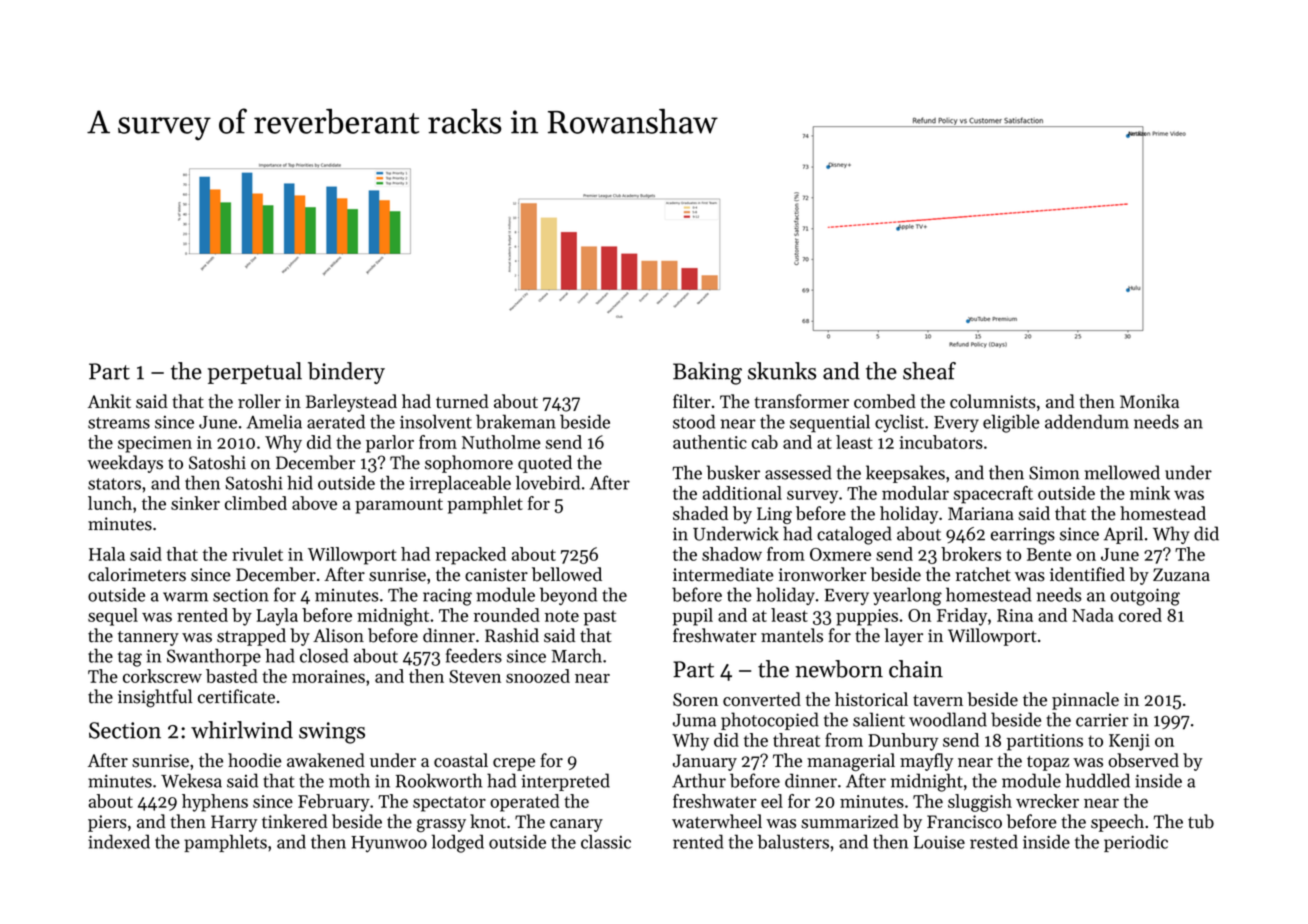 The height and width of the image is (924, 1308). What do you see at coordinates (346, 373) in the image?
I see `bindery` at bounding box center [346, 373].
